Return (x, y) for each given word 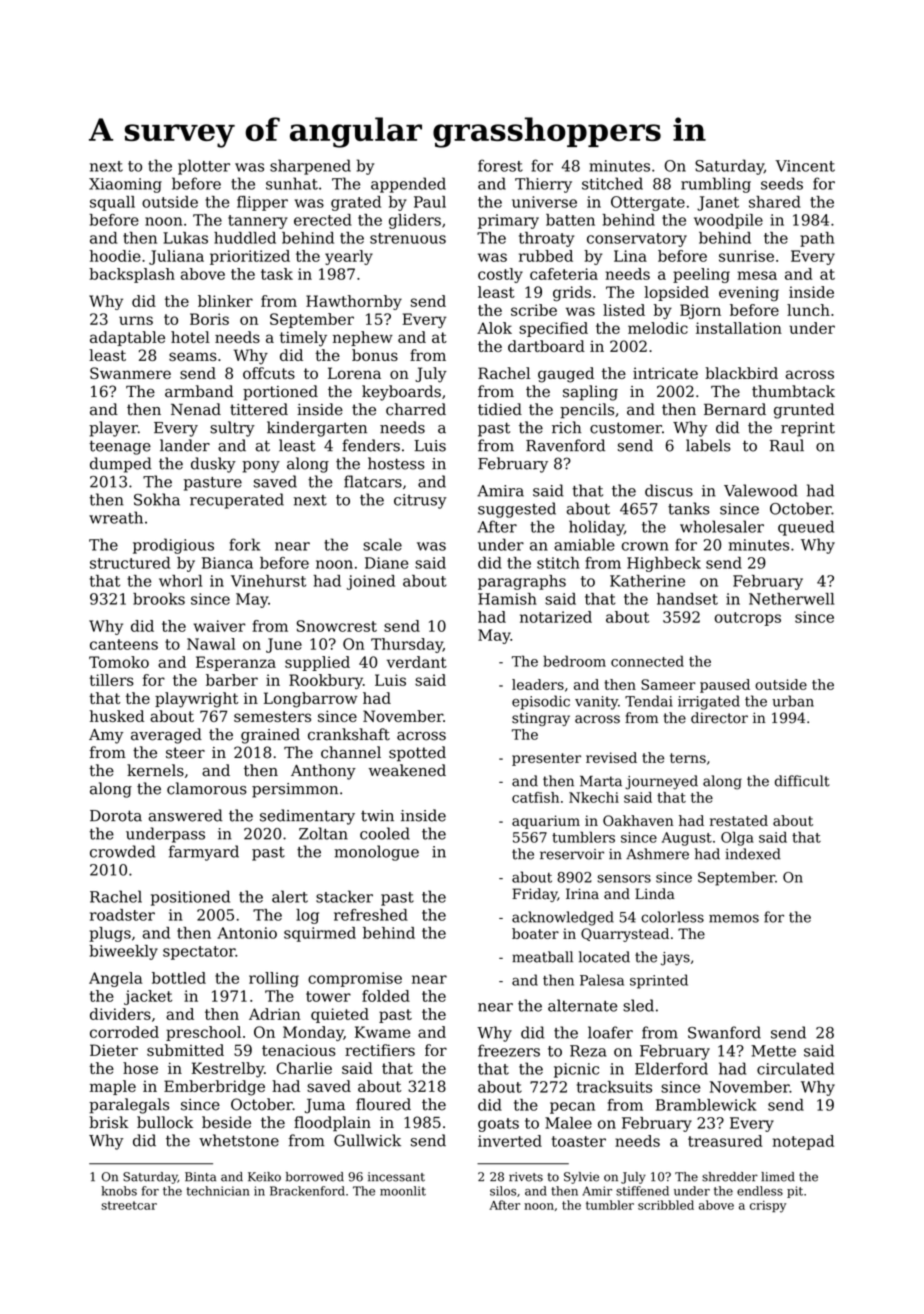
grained (270, 736)
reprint (808, 429)
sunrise (746, 256)
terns (688, 758)
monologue (376, 853)
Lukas (185, 238)
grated (356, 203)
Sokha (157, 499)
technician (217, 1191)
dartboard (546, 346)
